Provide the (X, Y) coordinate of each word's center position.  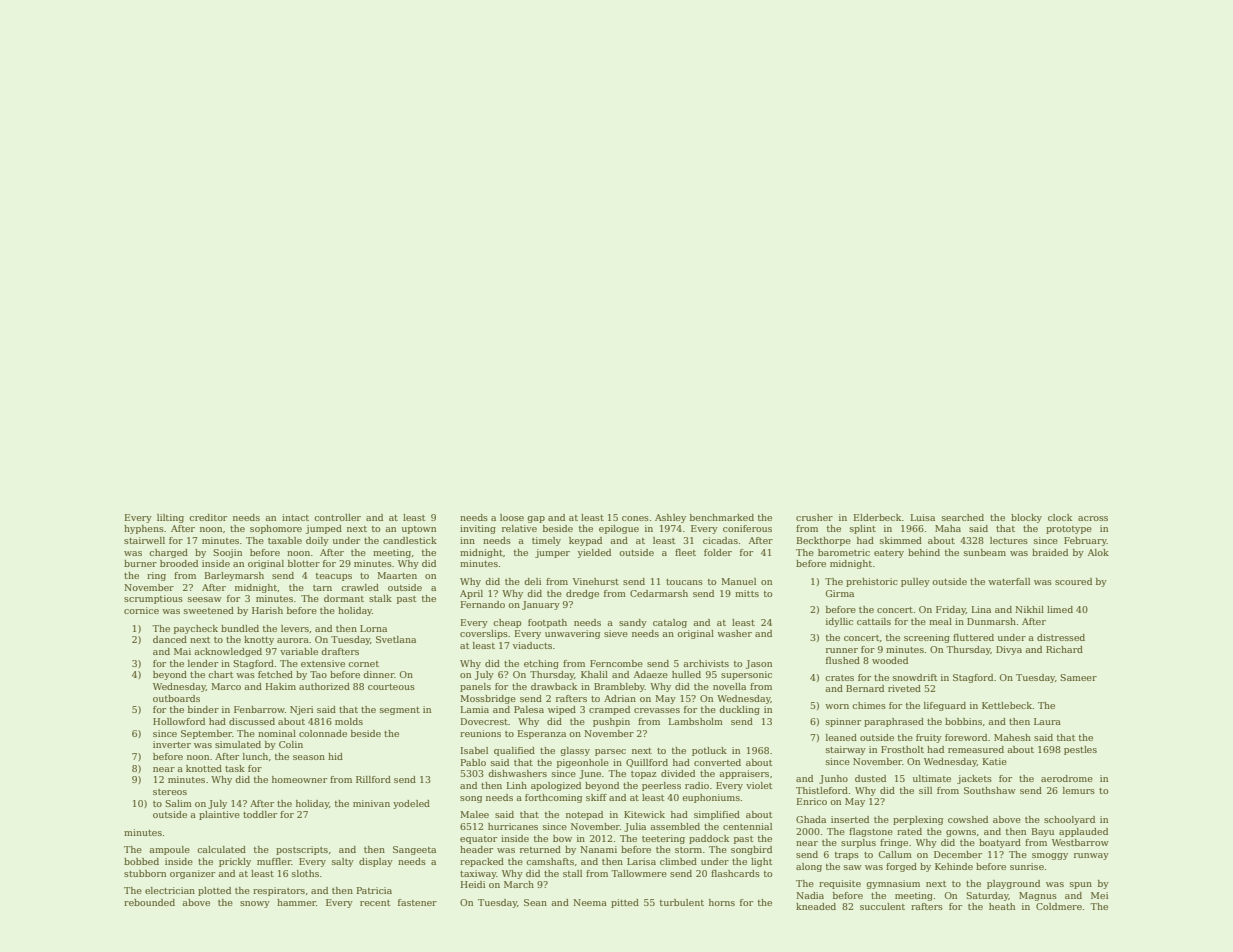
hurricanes (513, 826)
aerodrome (1067, 778)
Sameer (1078, 677)
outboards (176, 698)
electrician (170, 890)
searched (963, 517)
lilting (170, 518)
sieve (616, 633)
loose (512, 517)
